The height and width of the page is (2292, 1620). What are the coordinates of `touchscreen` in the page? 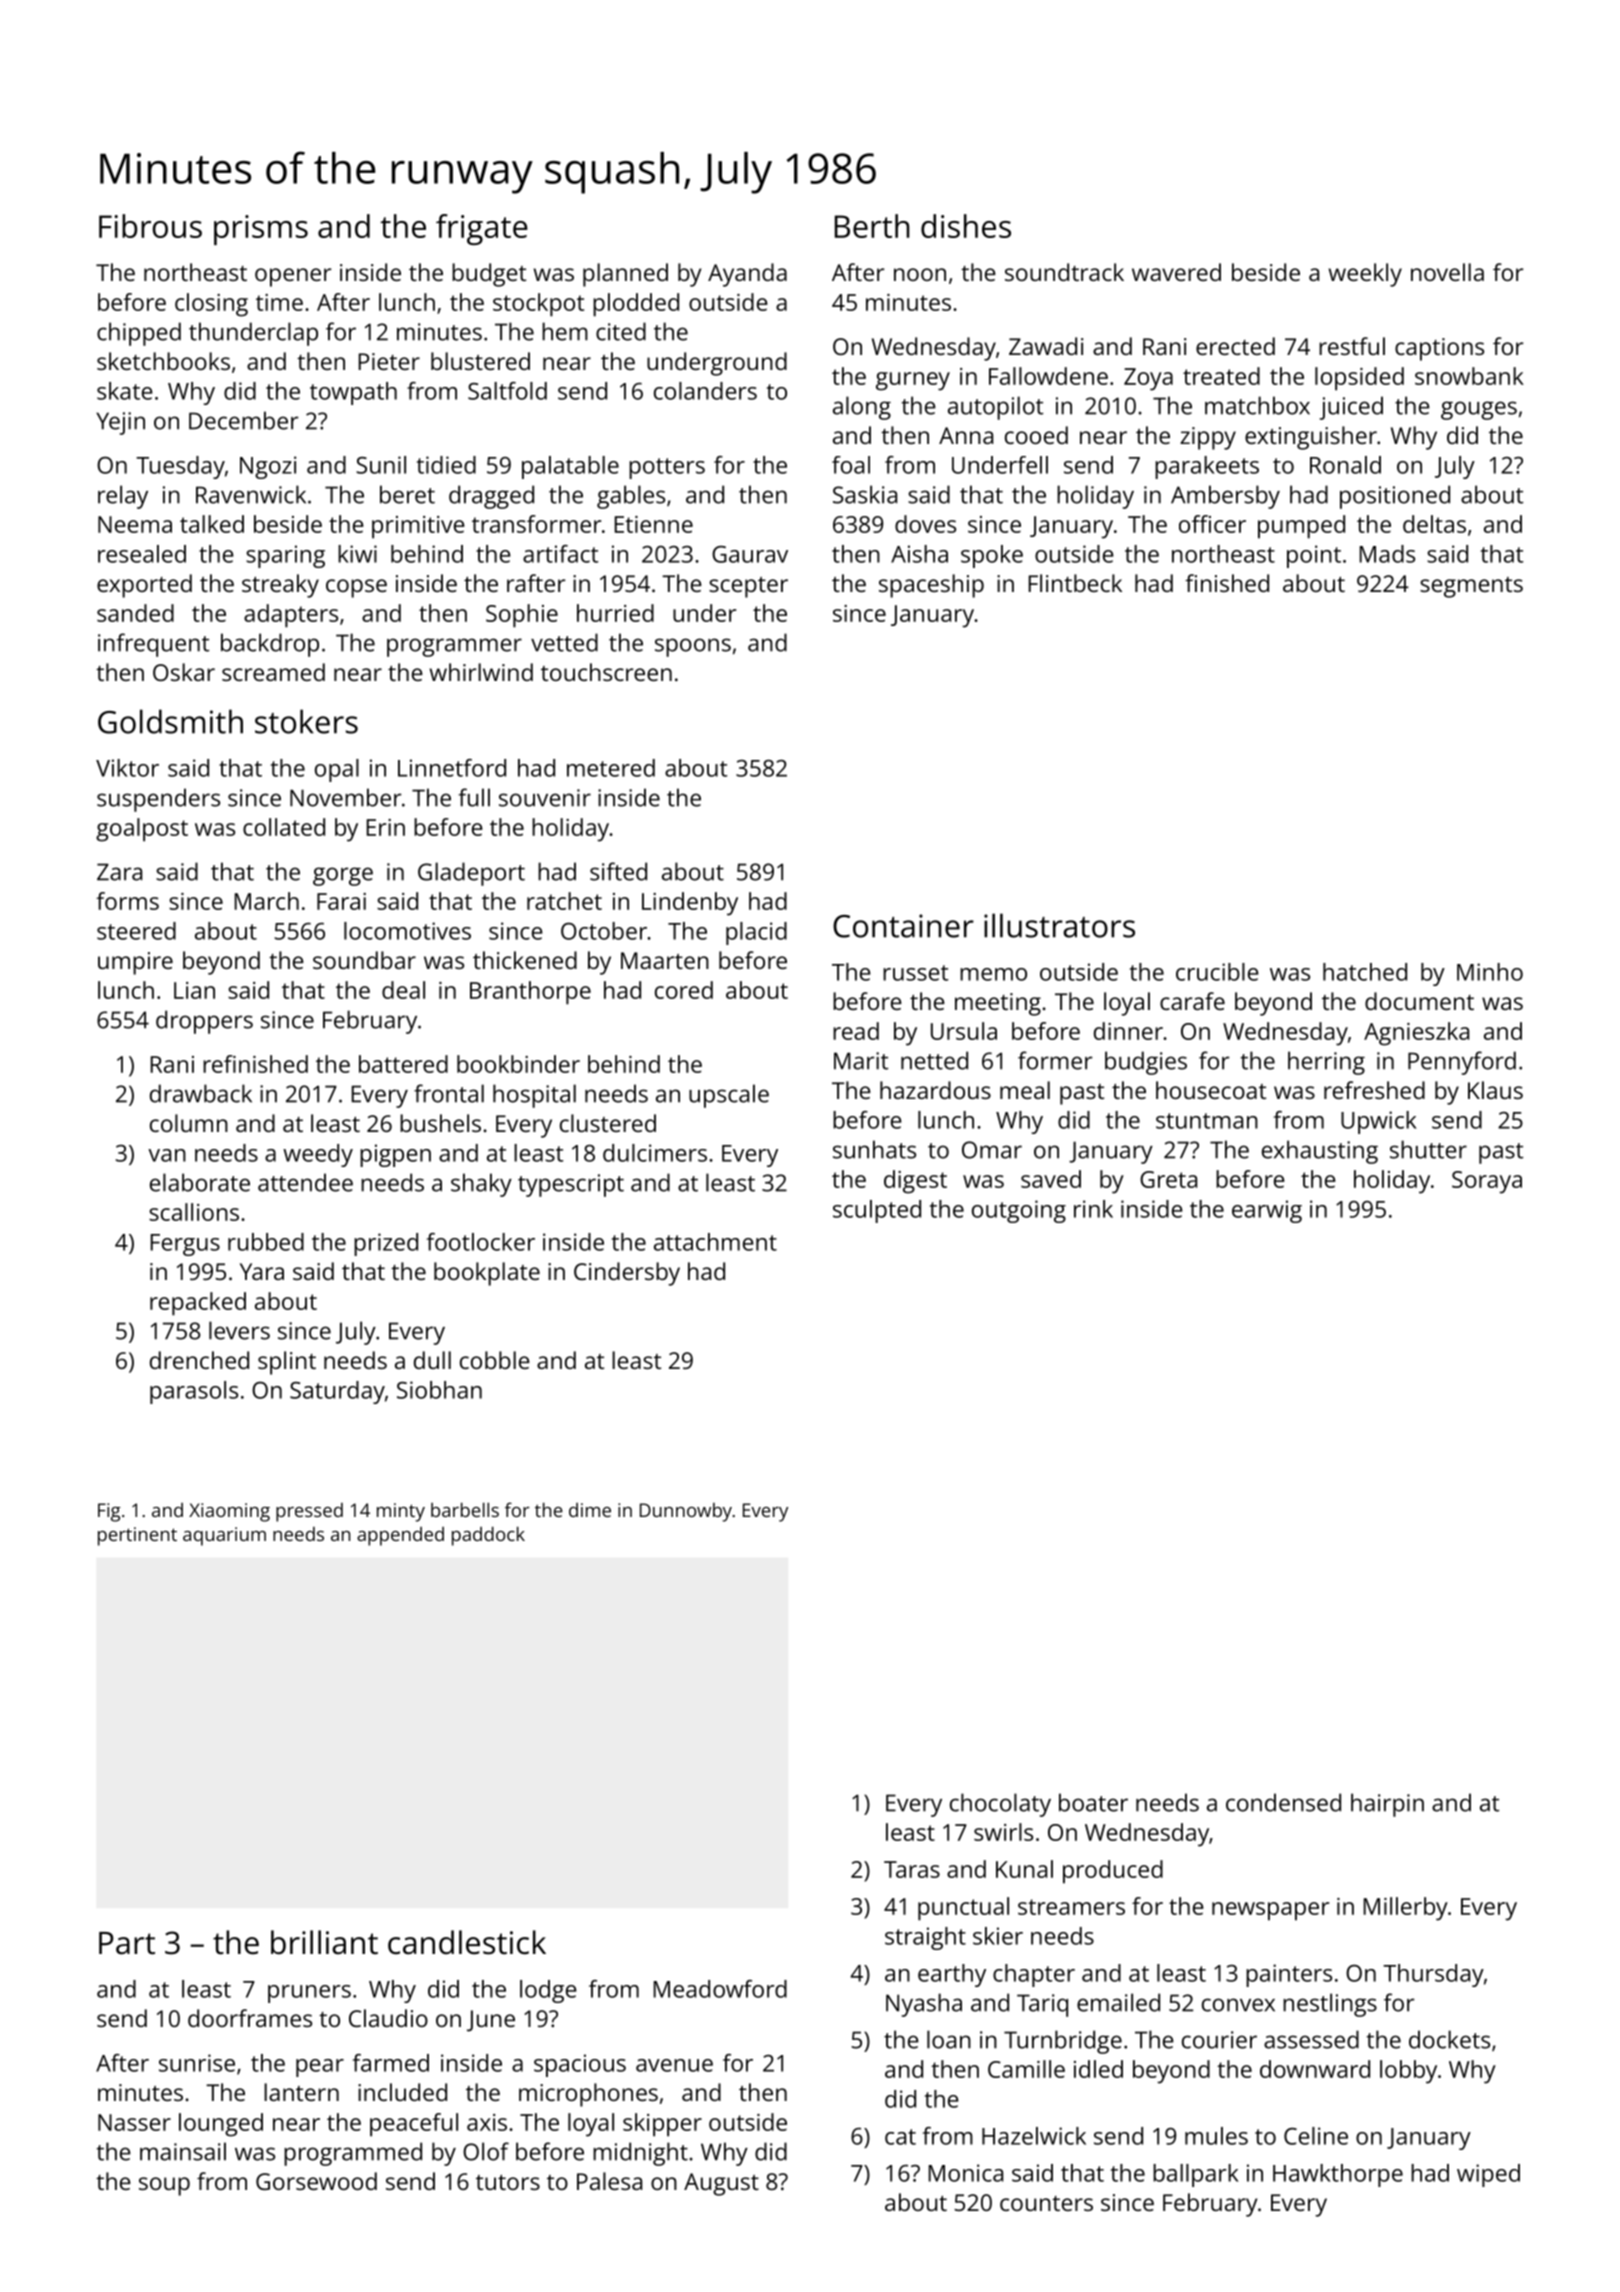 It's located at (606, 672).
